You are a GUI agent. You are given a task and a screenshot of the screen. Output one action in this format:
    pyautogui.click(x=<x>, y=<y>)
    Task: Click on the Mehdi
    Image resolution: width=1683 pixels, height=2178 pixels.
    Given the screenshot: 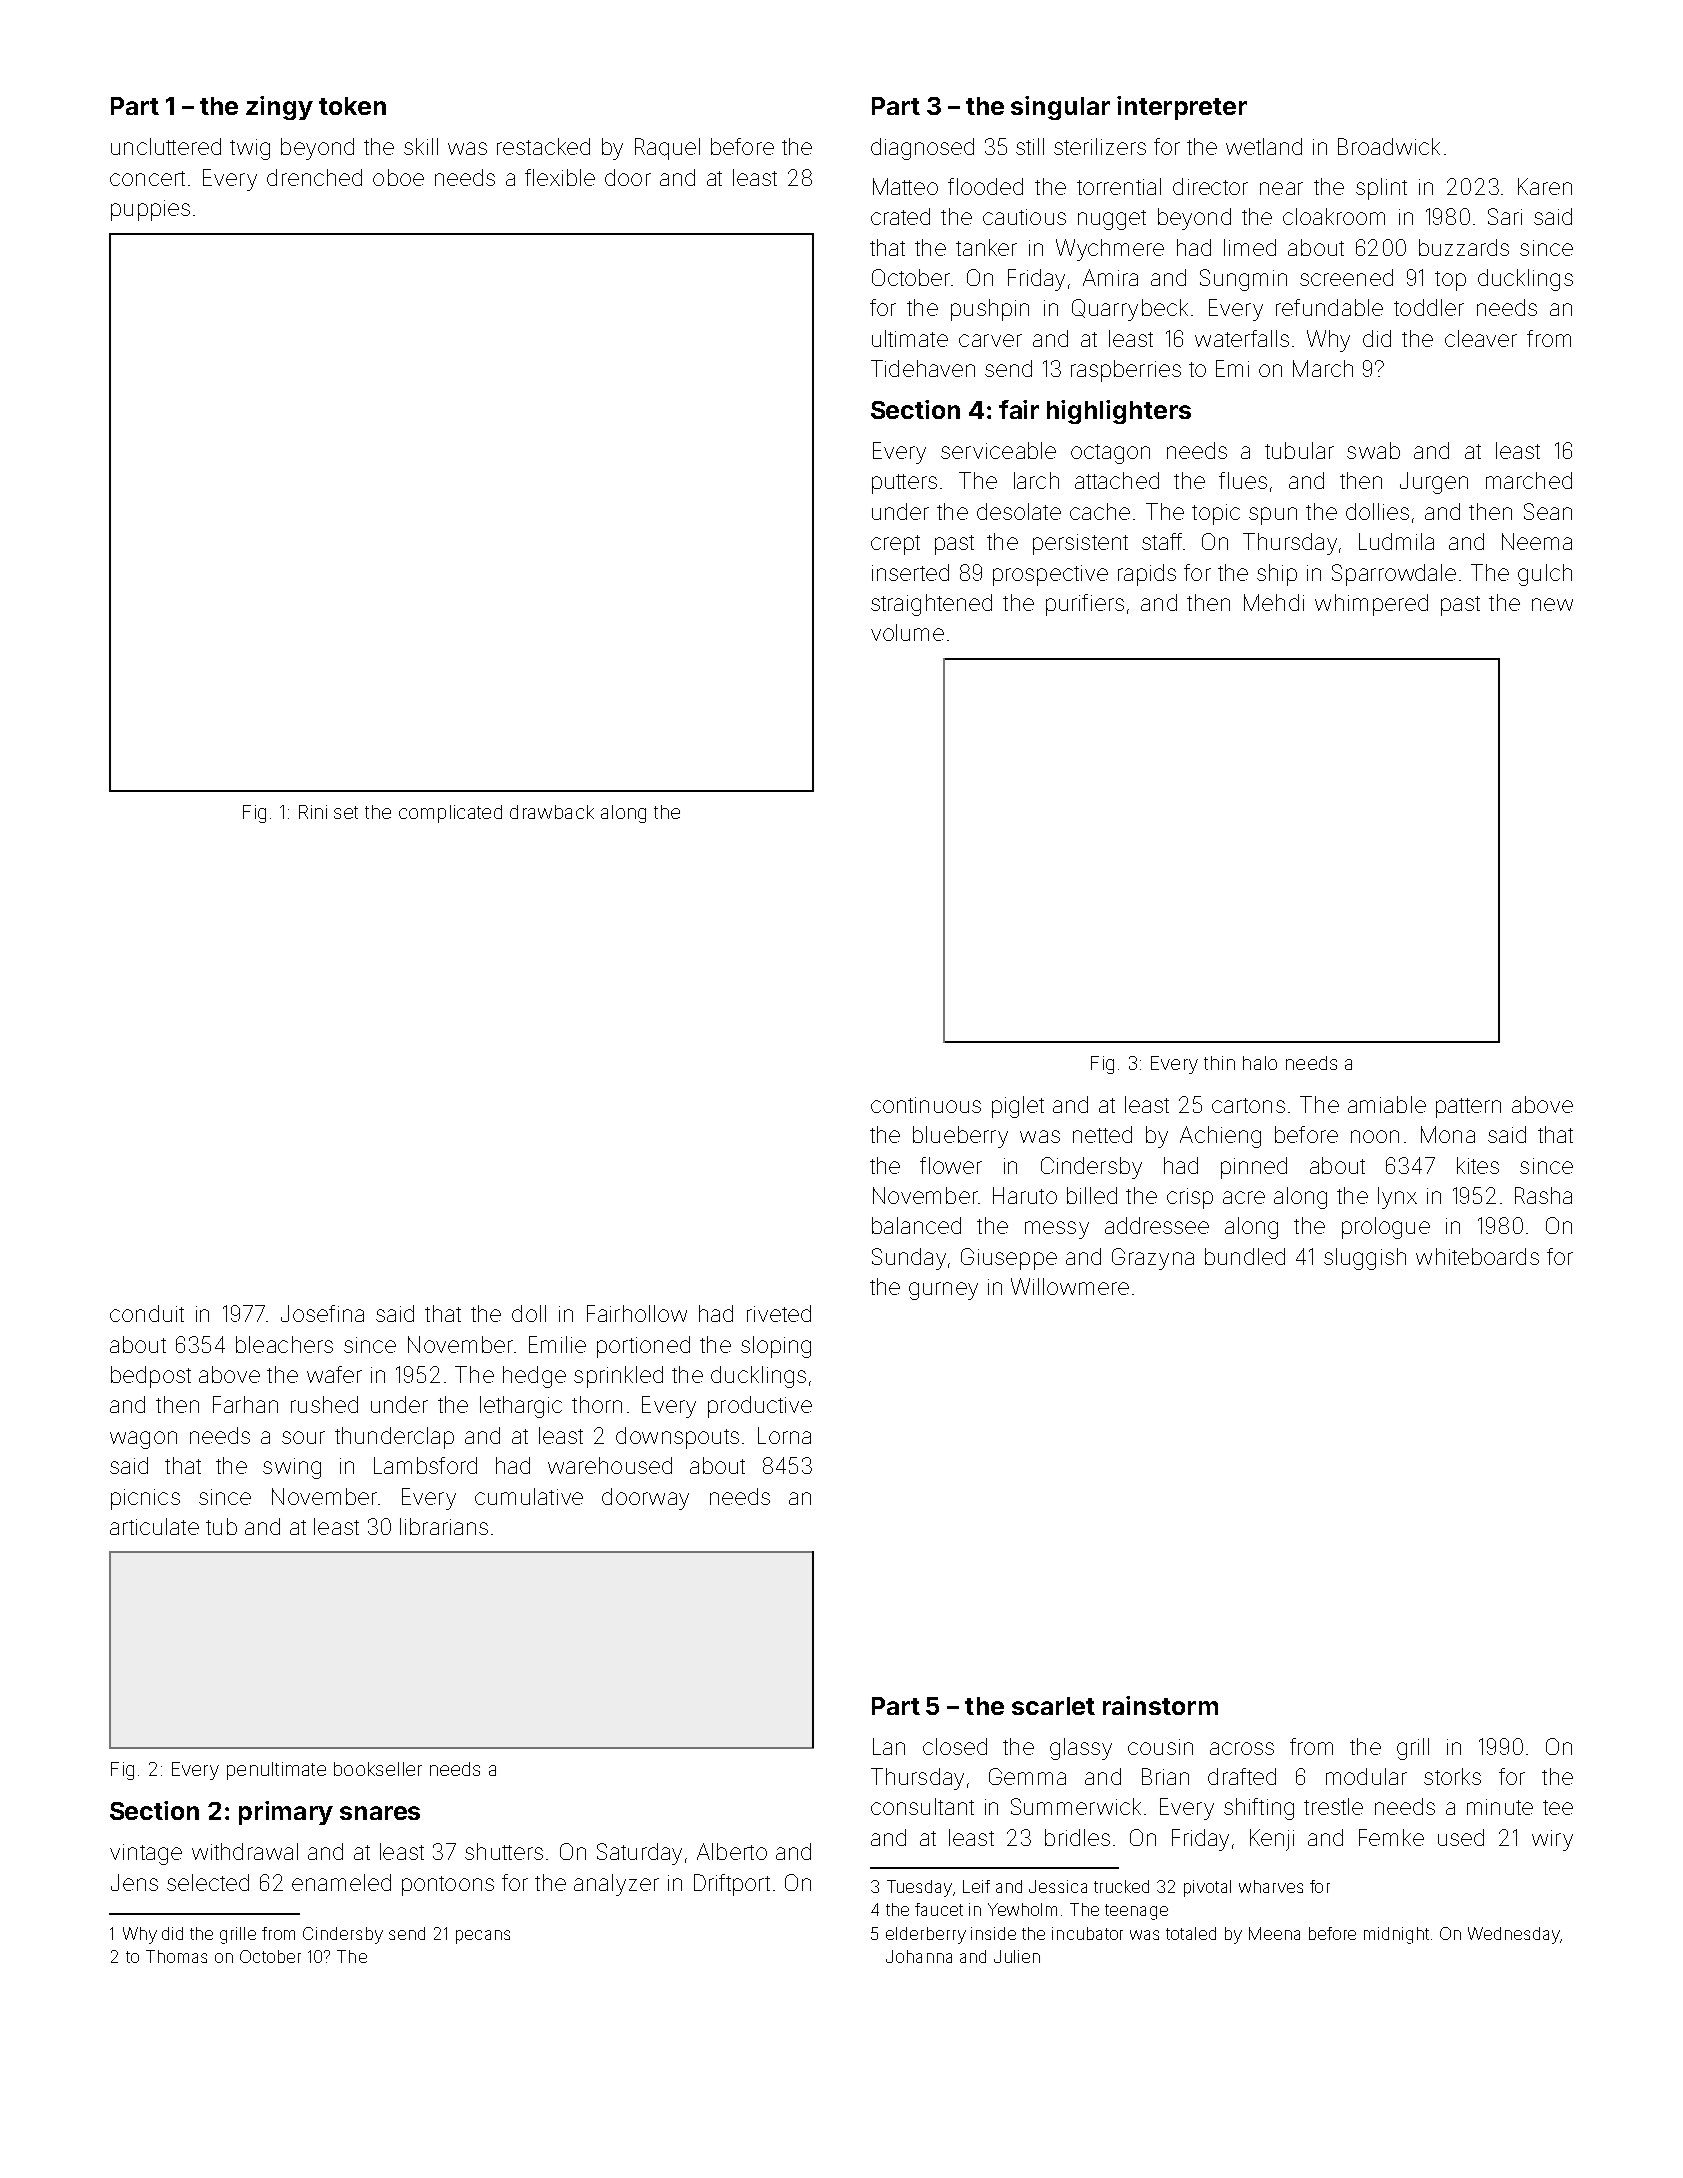 What is the action you would take?
    pyautogui.click(x=1274, y=602)
